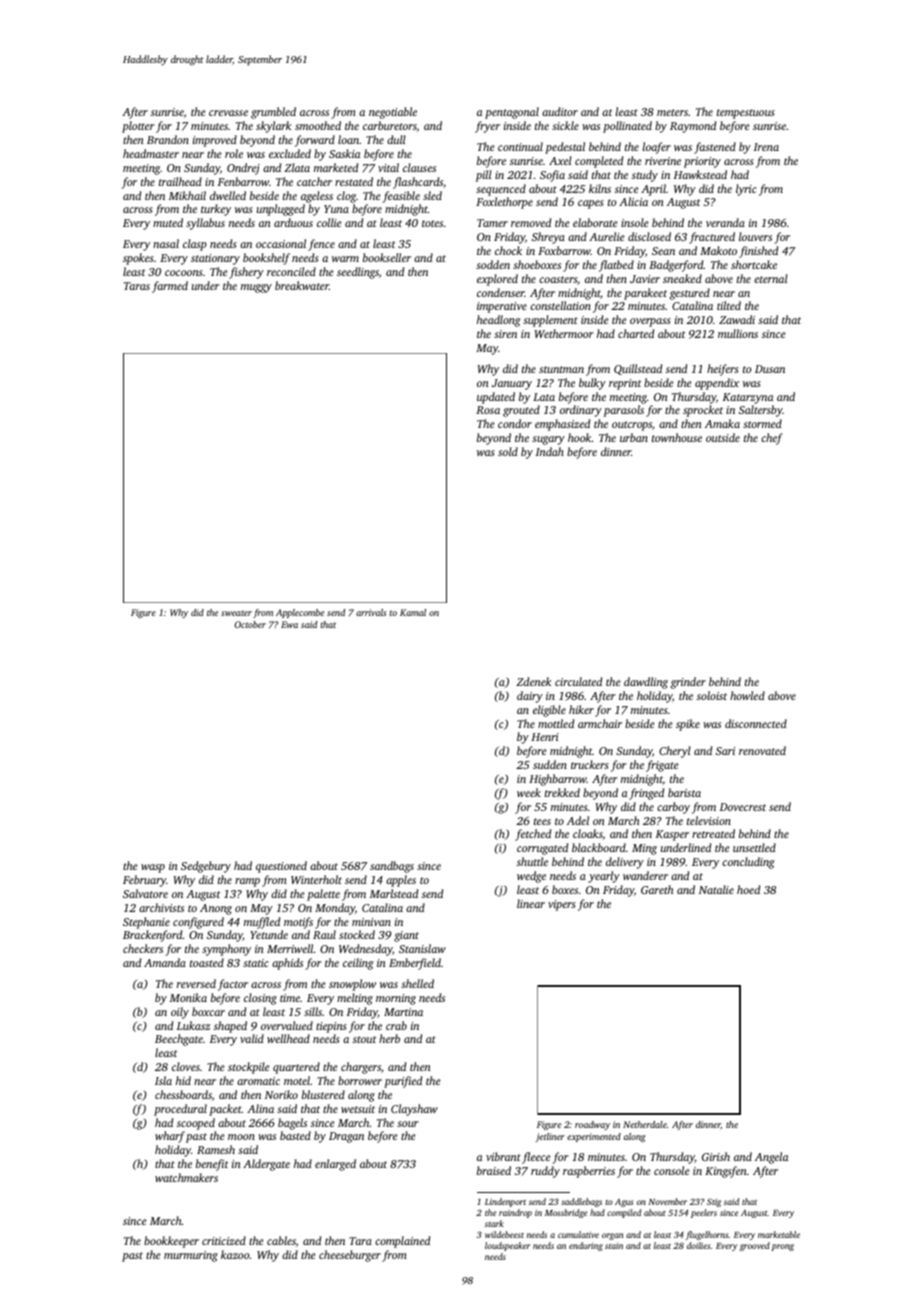  I want to click on Dovecrest, so click(743, 807).
